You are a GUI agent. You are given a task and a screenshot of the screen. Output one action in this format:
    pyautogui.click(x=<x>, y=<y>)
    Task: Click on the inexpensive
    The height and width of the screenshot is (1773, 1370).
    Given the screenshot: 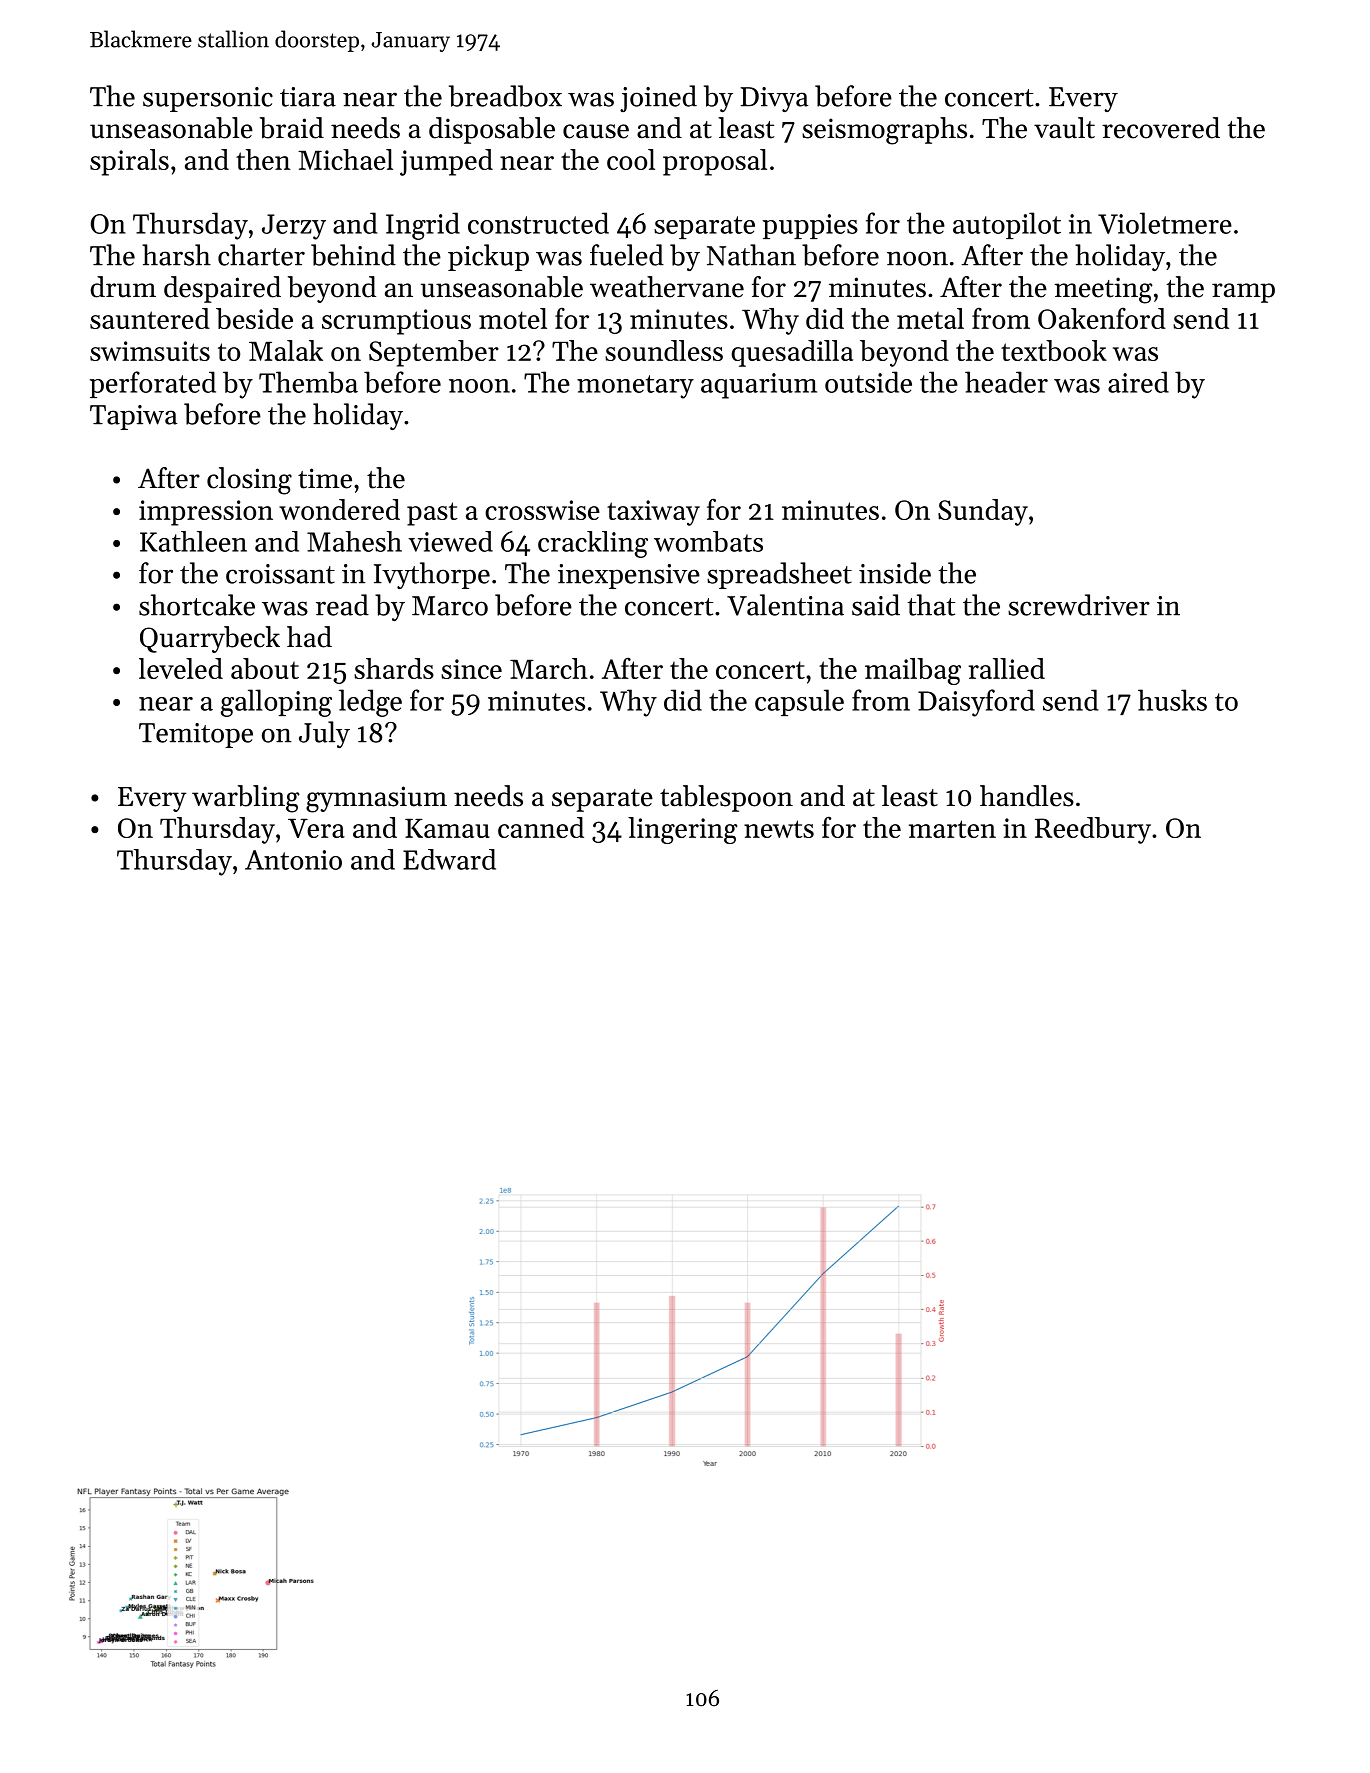 What is the action you would take?
    pyautogui.click(x=629, y=576)
